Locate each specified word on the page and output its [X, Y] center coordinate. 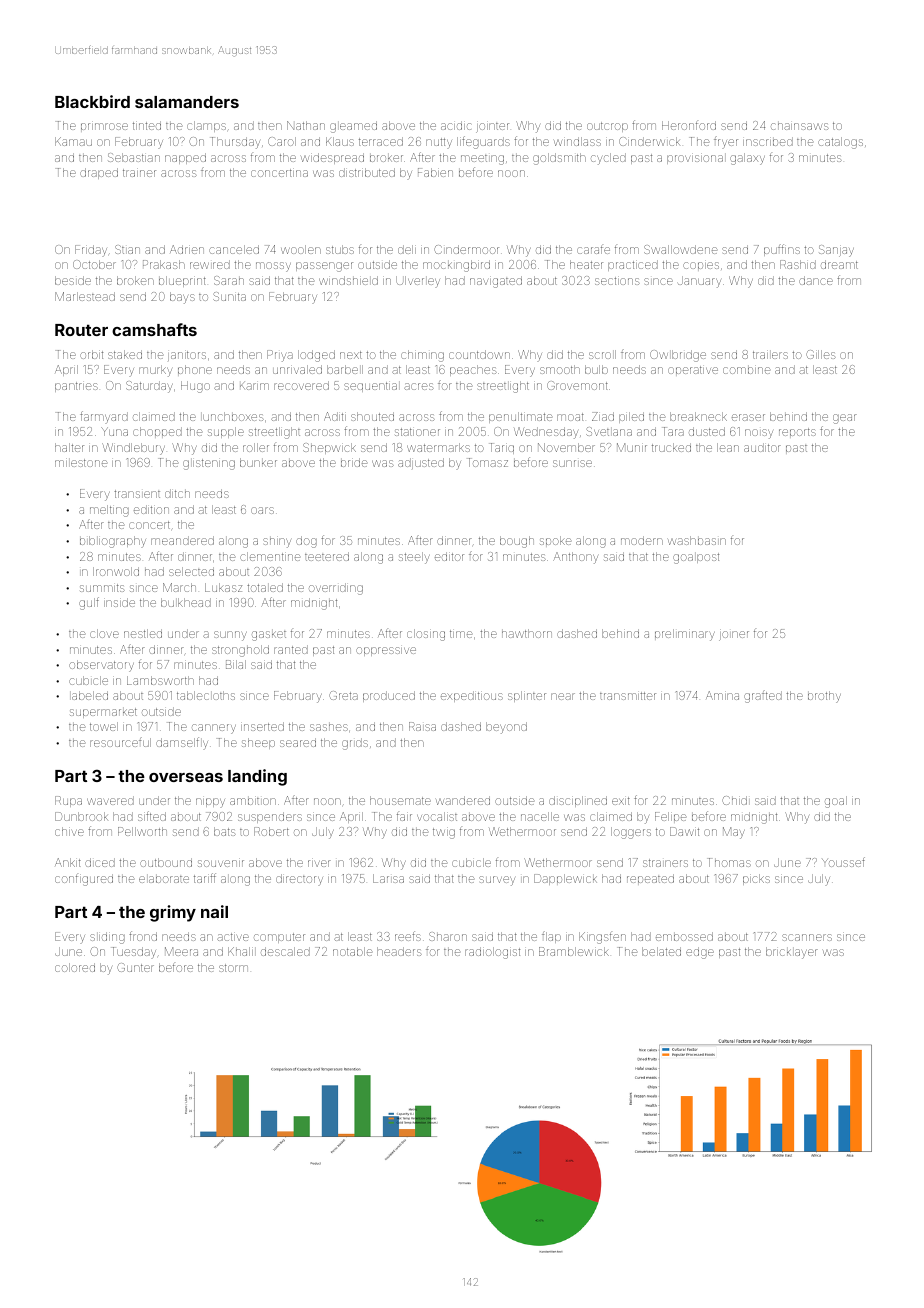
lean [728, 447]
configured [84, 880]
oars [262, 510]
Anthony [575, 558]
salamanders [187, 102]
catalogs [840, 143]
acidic [456, 125]
